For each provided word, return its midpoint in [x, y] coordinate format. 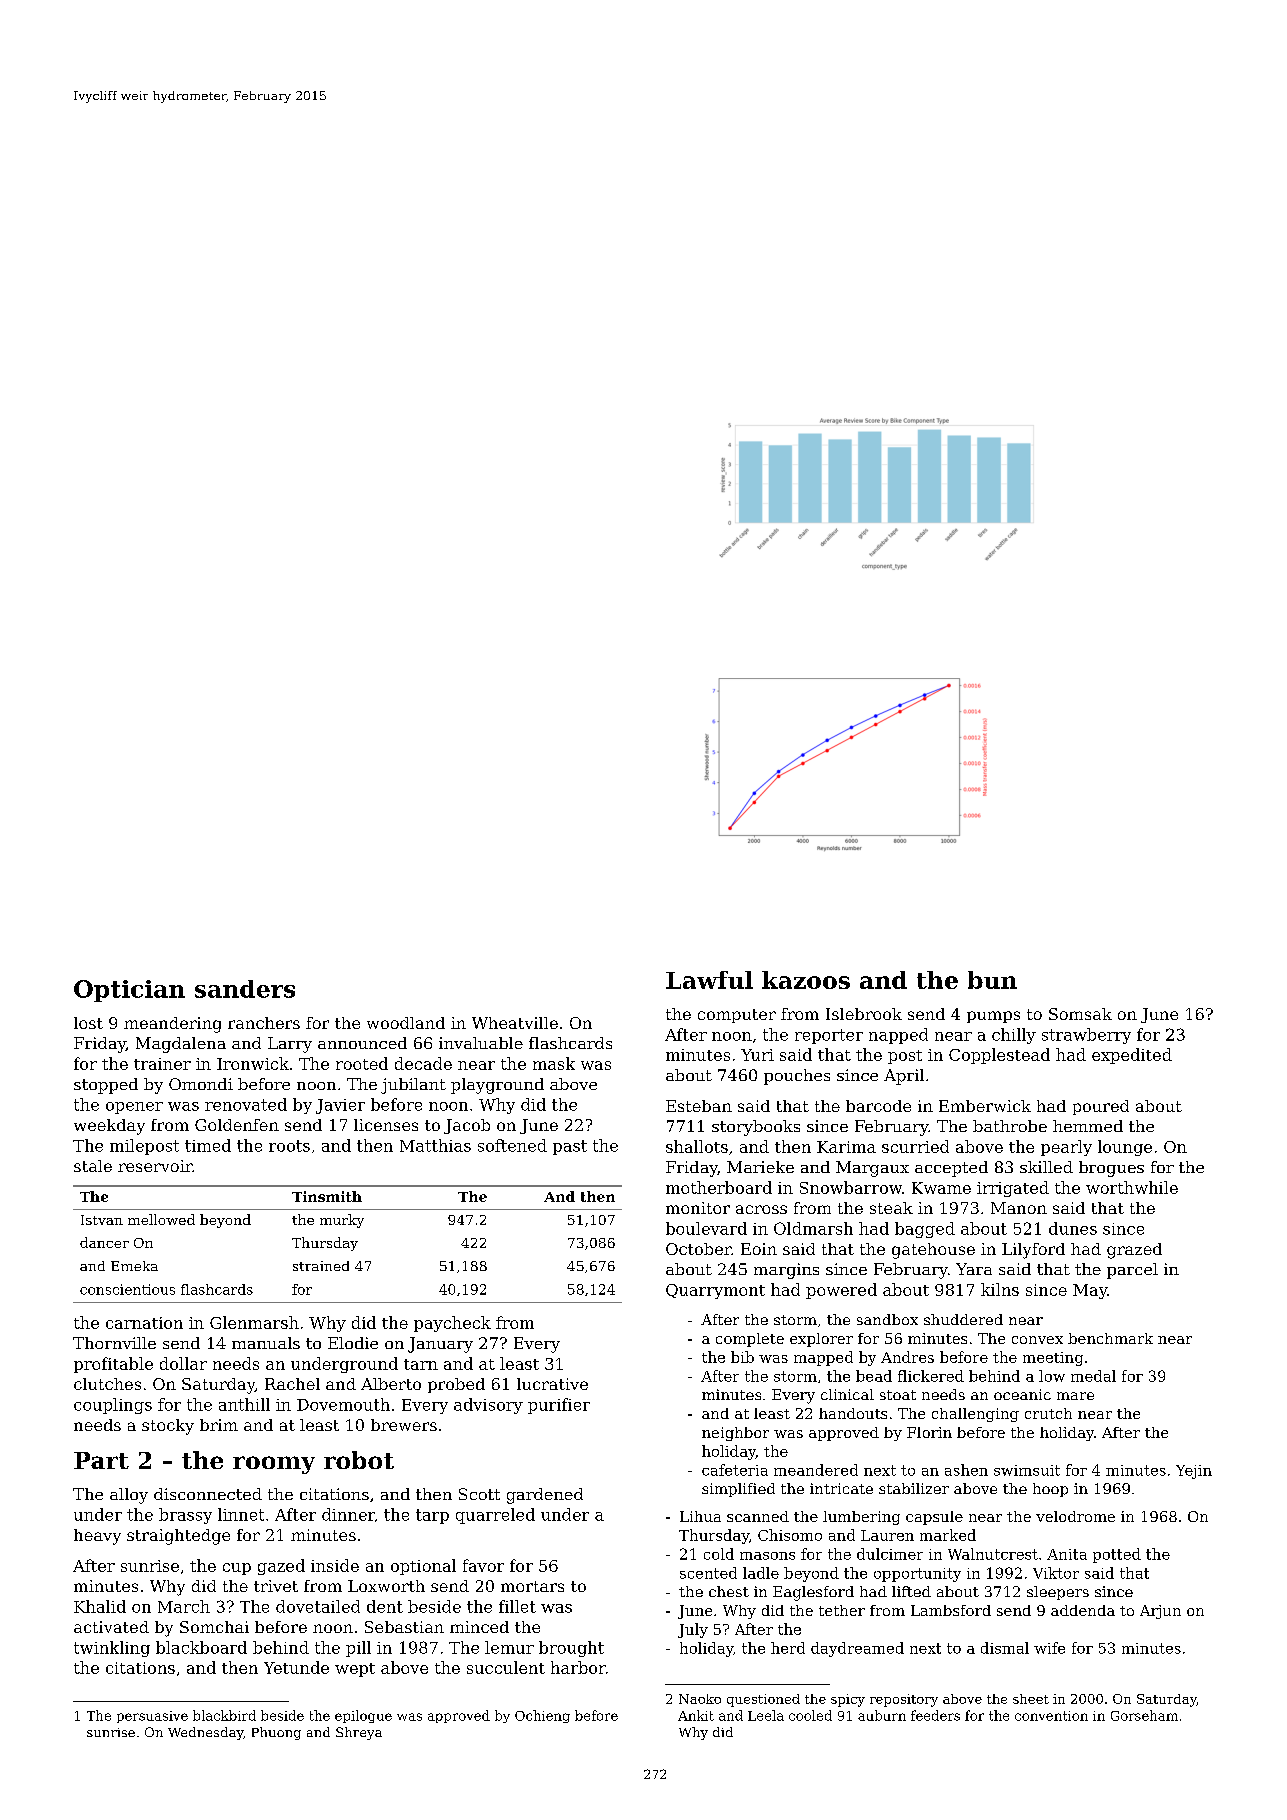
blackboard [201, 1647]
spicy [848, 1700]
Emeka [134, 1266]
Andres [907, 1357]
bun [992, 980]
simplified [738, 1490]
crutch [1048, 1413]
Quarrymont [715, 1291]
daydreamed [857, 1649]
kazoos [806, 980]
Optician [129, 991]
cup [237, 1569]
